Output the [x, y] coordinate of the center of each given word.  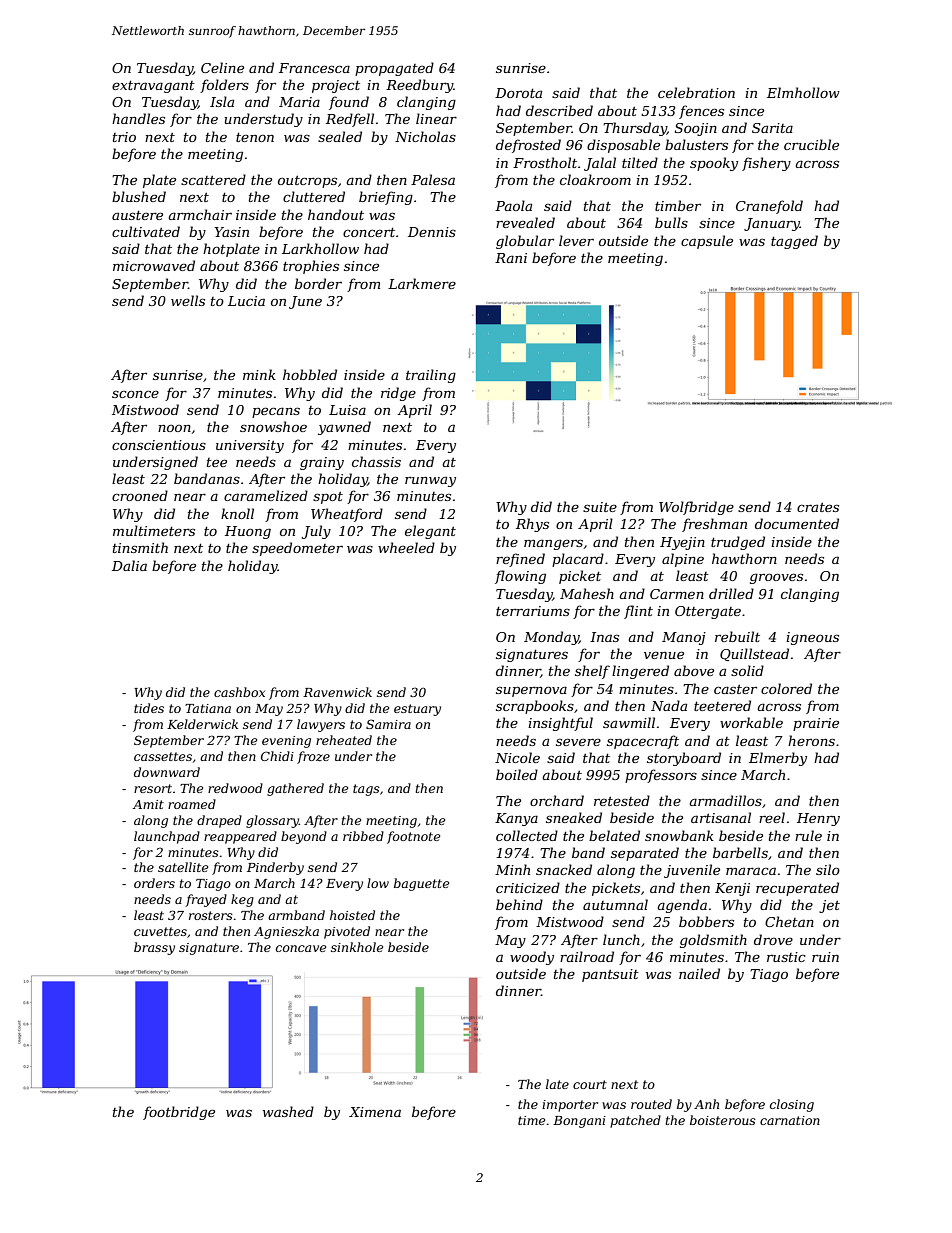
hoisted [352, 915]
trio [124, 137]
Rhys [532, 525]
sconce [135, 394]
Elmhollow [803, 92]
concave [301, 948]
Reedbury [419, 86]
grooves [776, 578]
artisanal [721, 817]
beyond [304, 837]
